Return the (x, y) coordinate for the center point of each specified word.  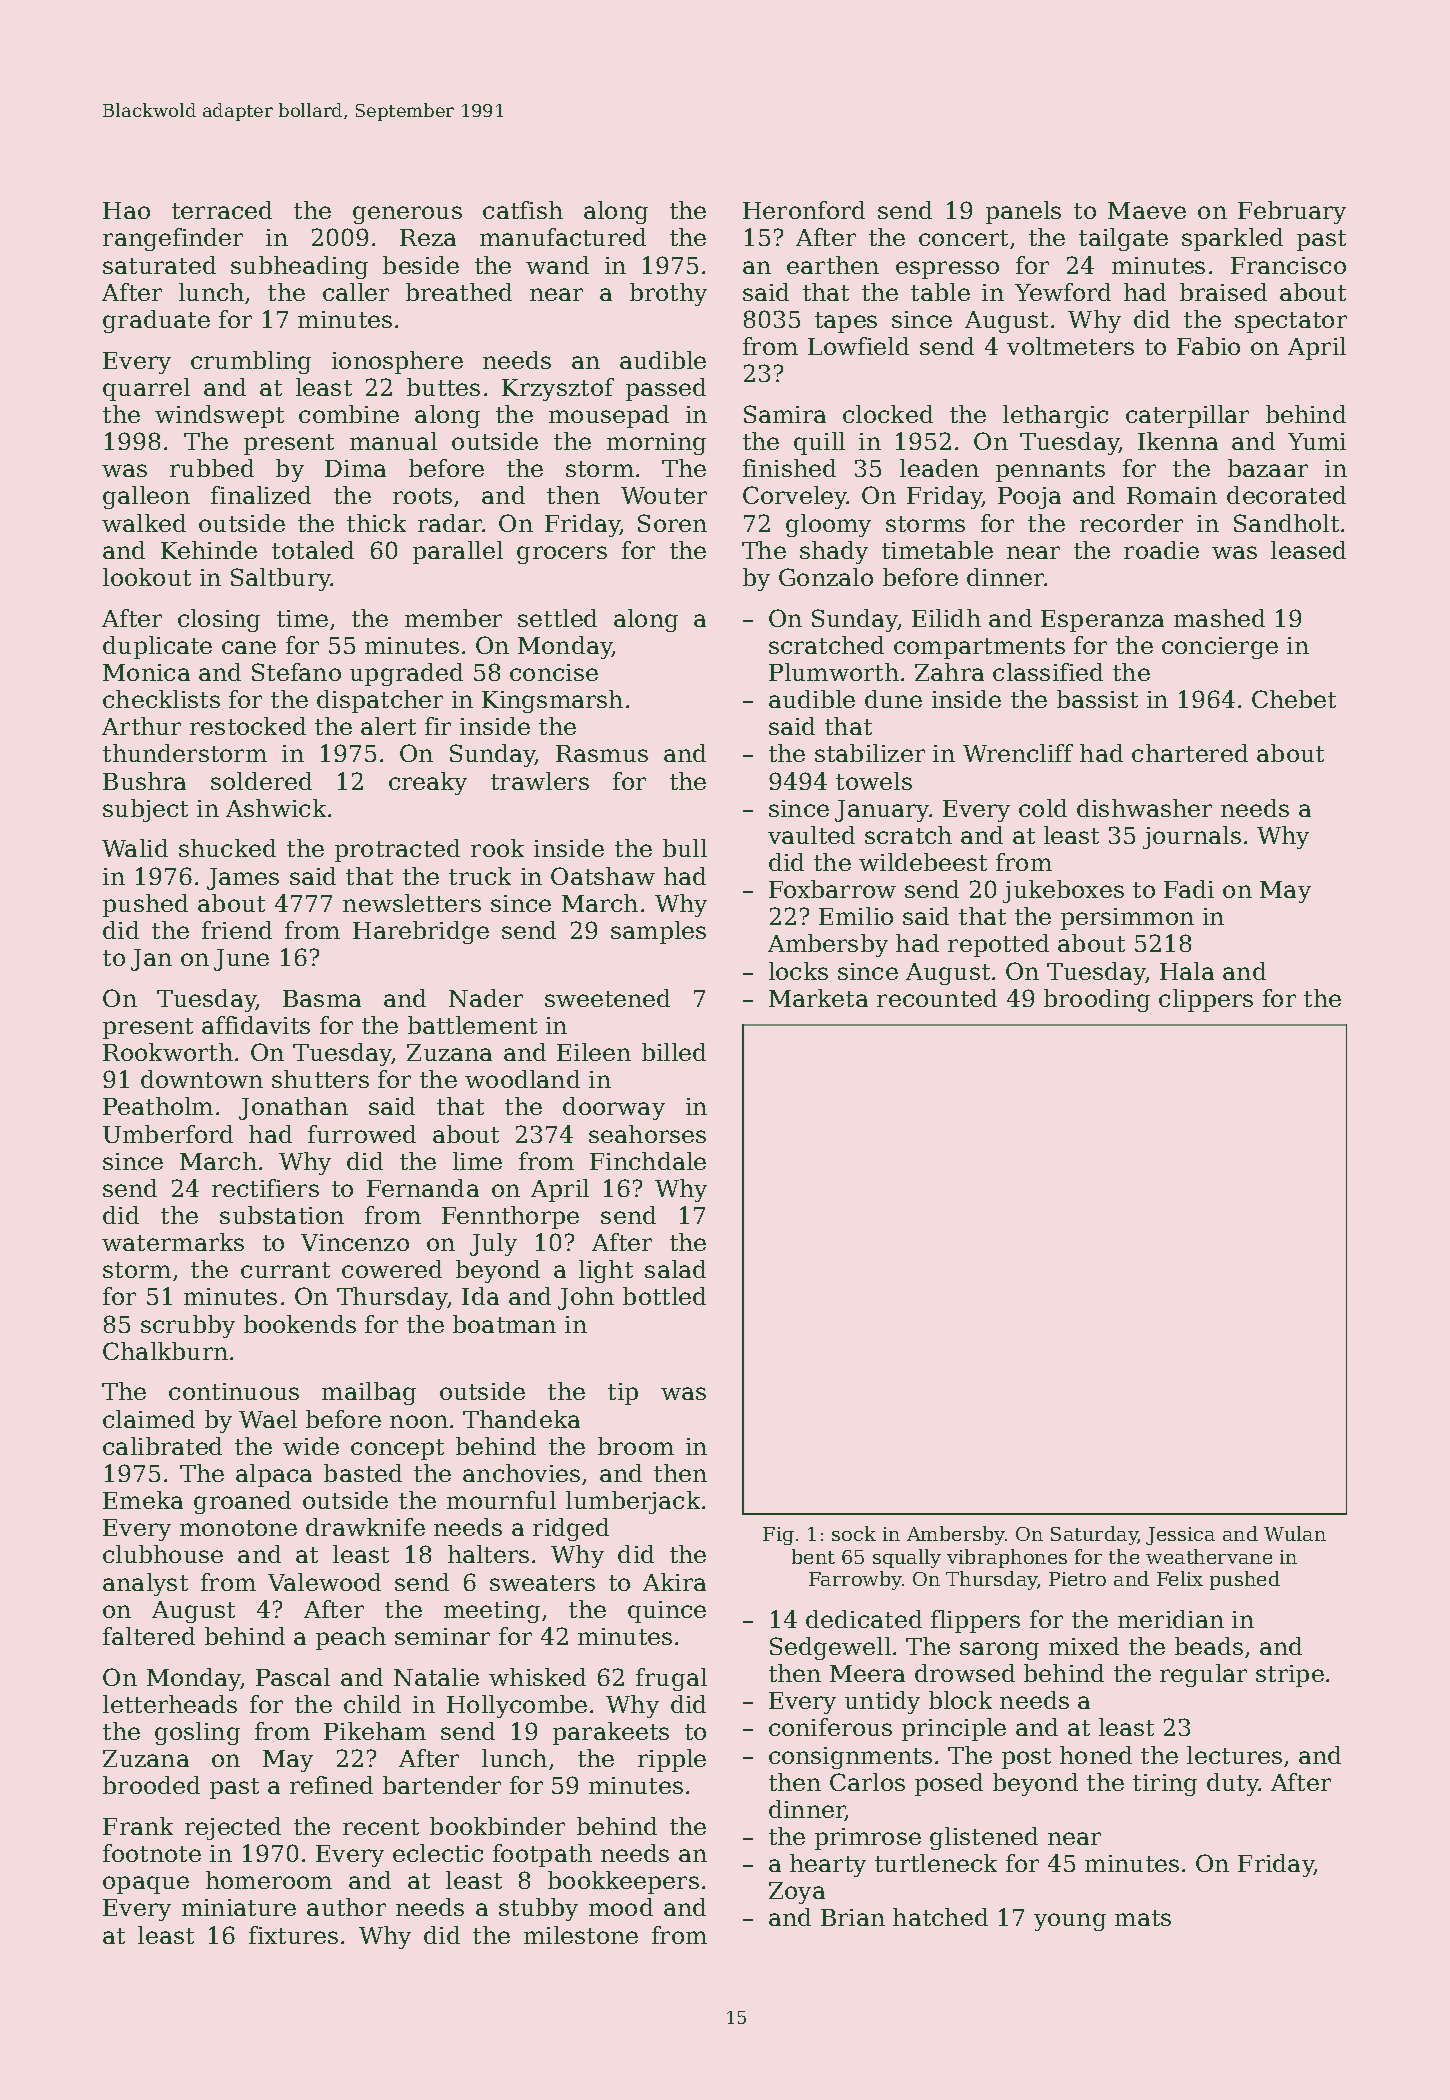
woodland (522, 1079)
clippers (1206, 1000)
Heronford (804, 210)
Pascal (293, 1677)
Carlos (867, 1782)
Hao (126, 210)
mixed (1084, 1646)
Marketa (818, 998)
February (1292, 212)
